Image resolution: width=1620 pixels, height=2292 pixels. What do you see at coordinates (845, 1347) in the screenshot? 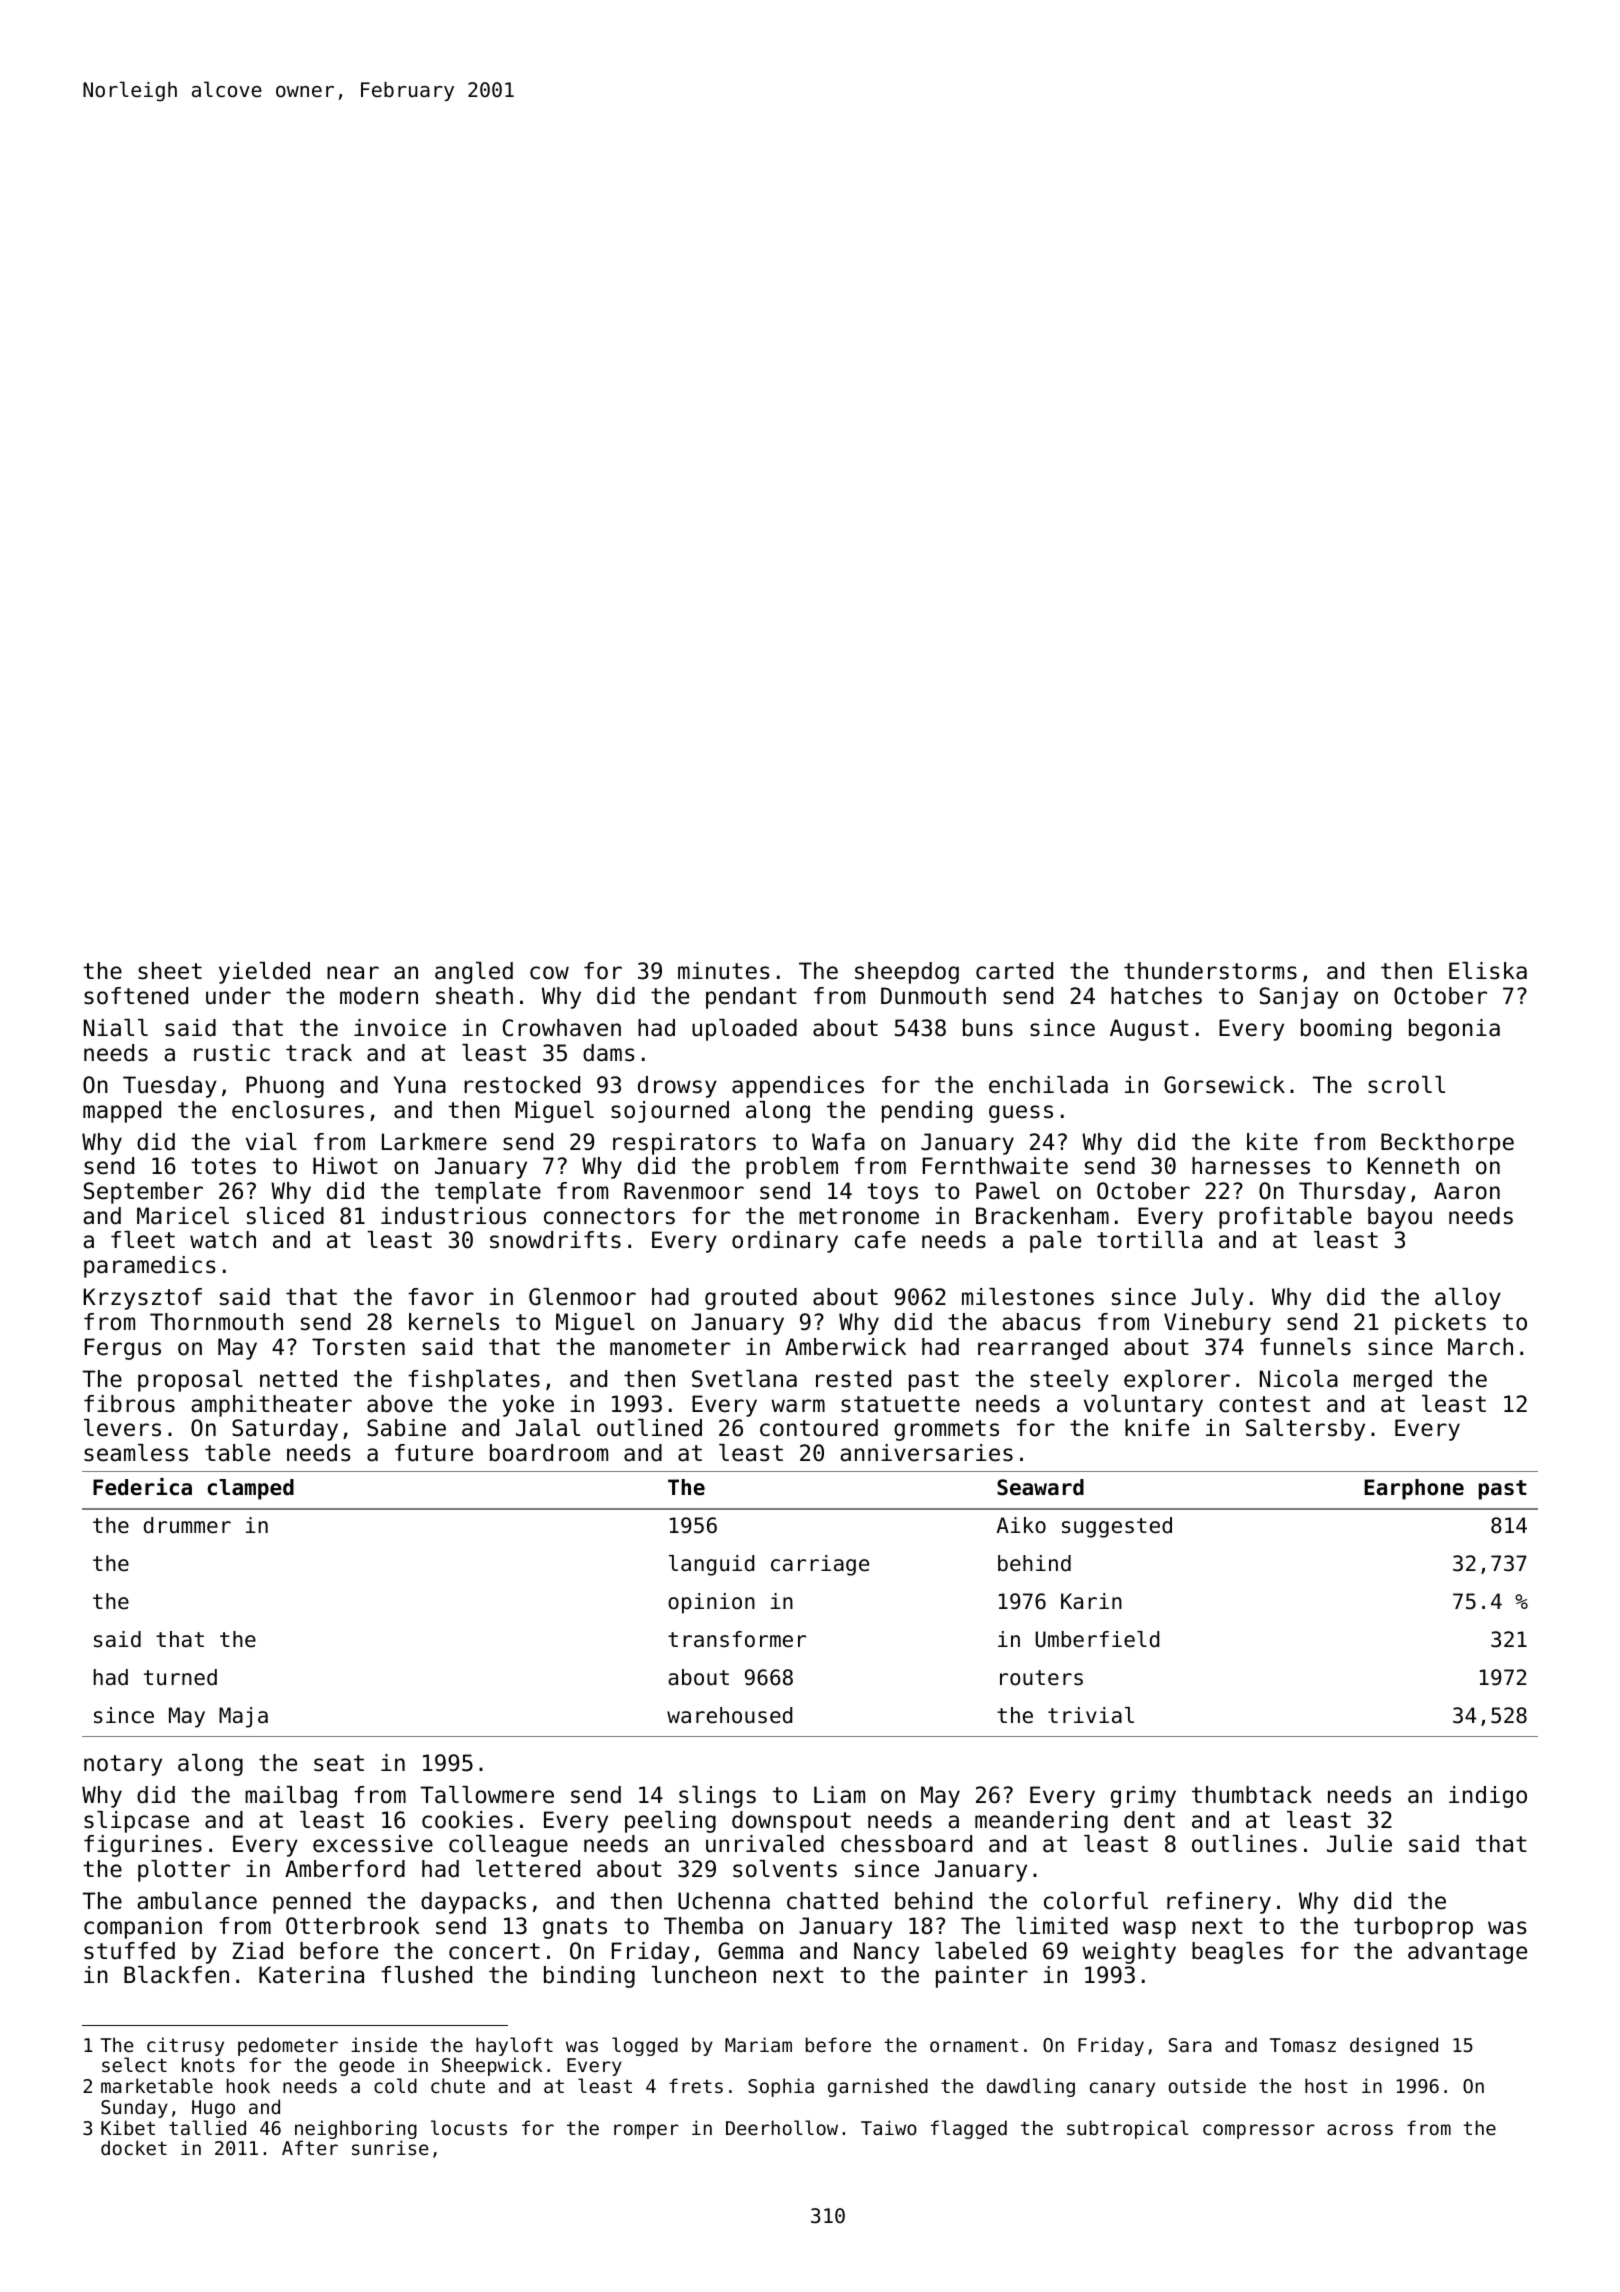
I see `Amberwick` at bounding box center [845, 1347].
